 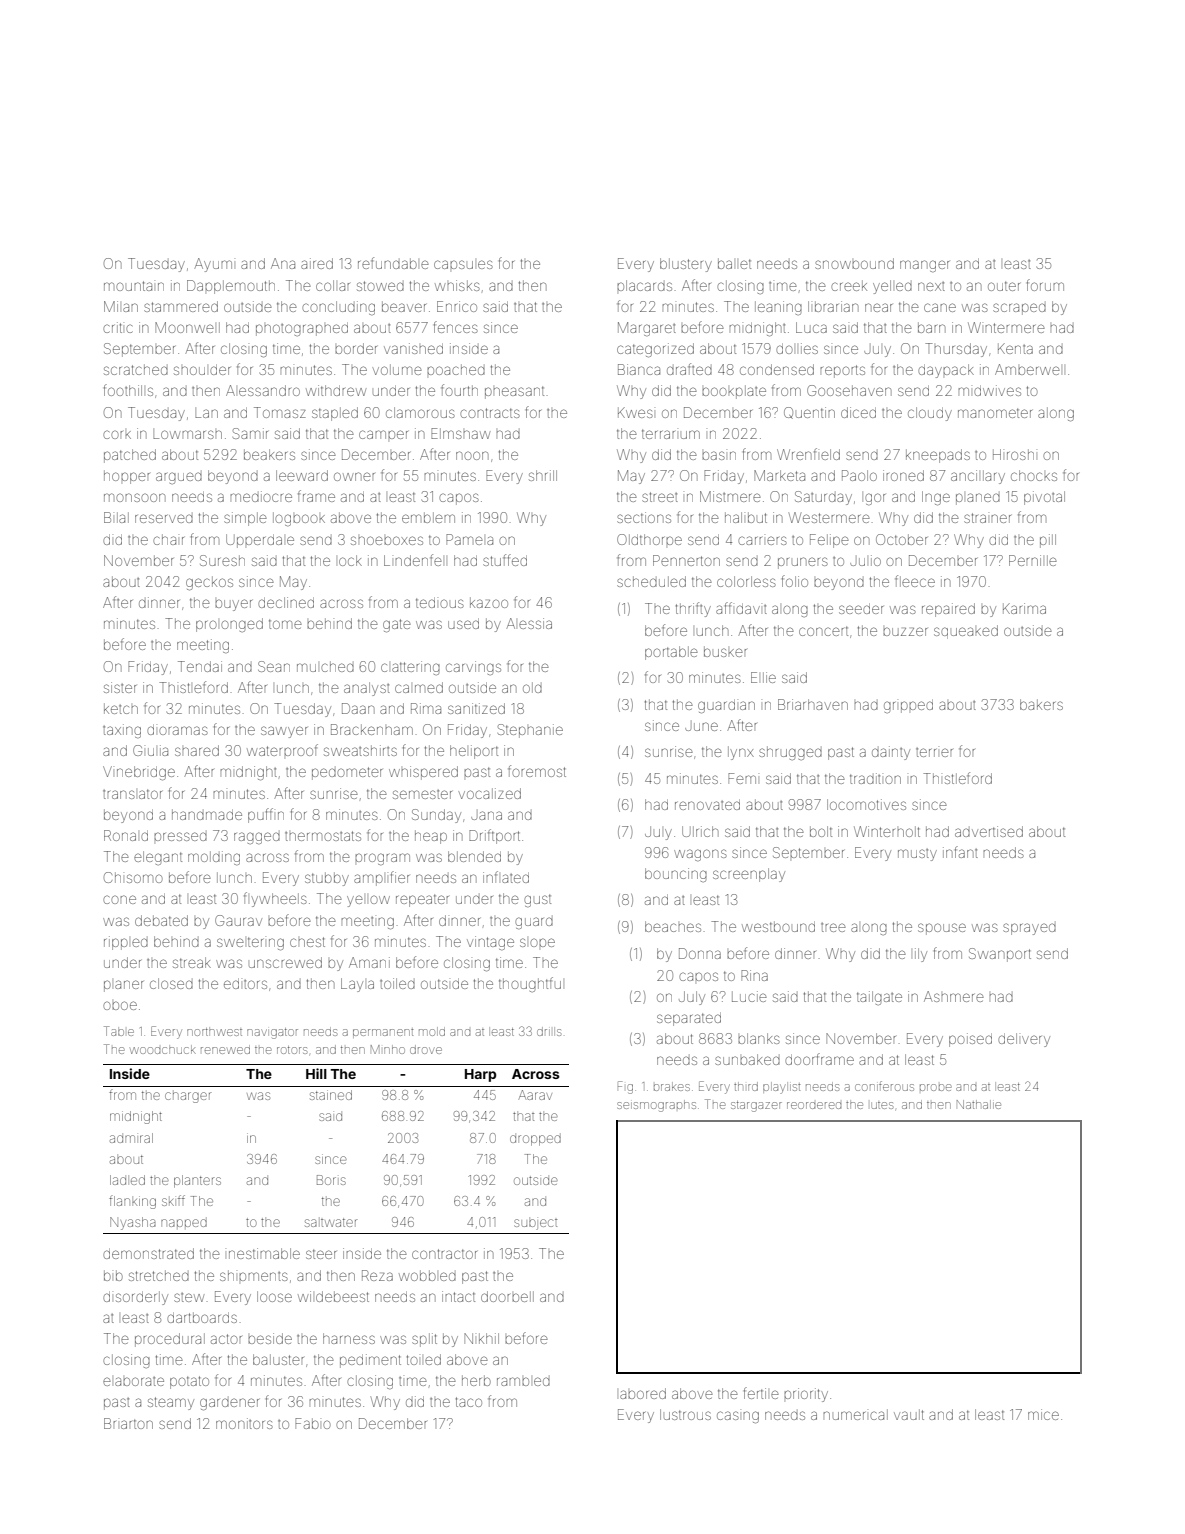 What do you see at coordinates (121, 708) in the page?
I see `ketch` at bounding box center [121, 708].
